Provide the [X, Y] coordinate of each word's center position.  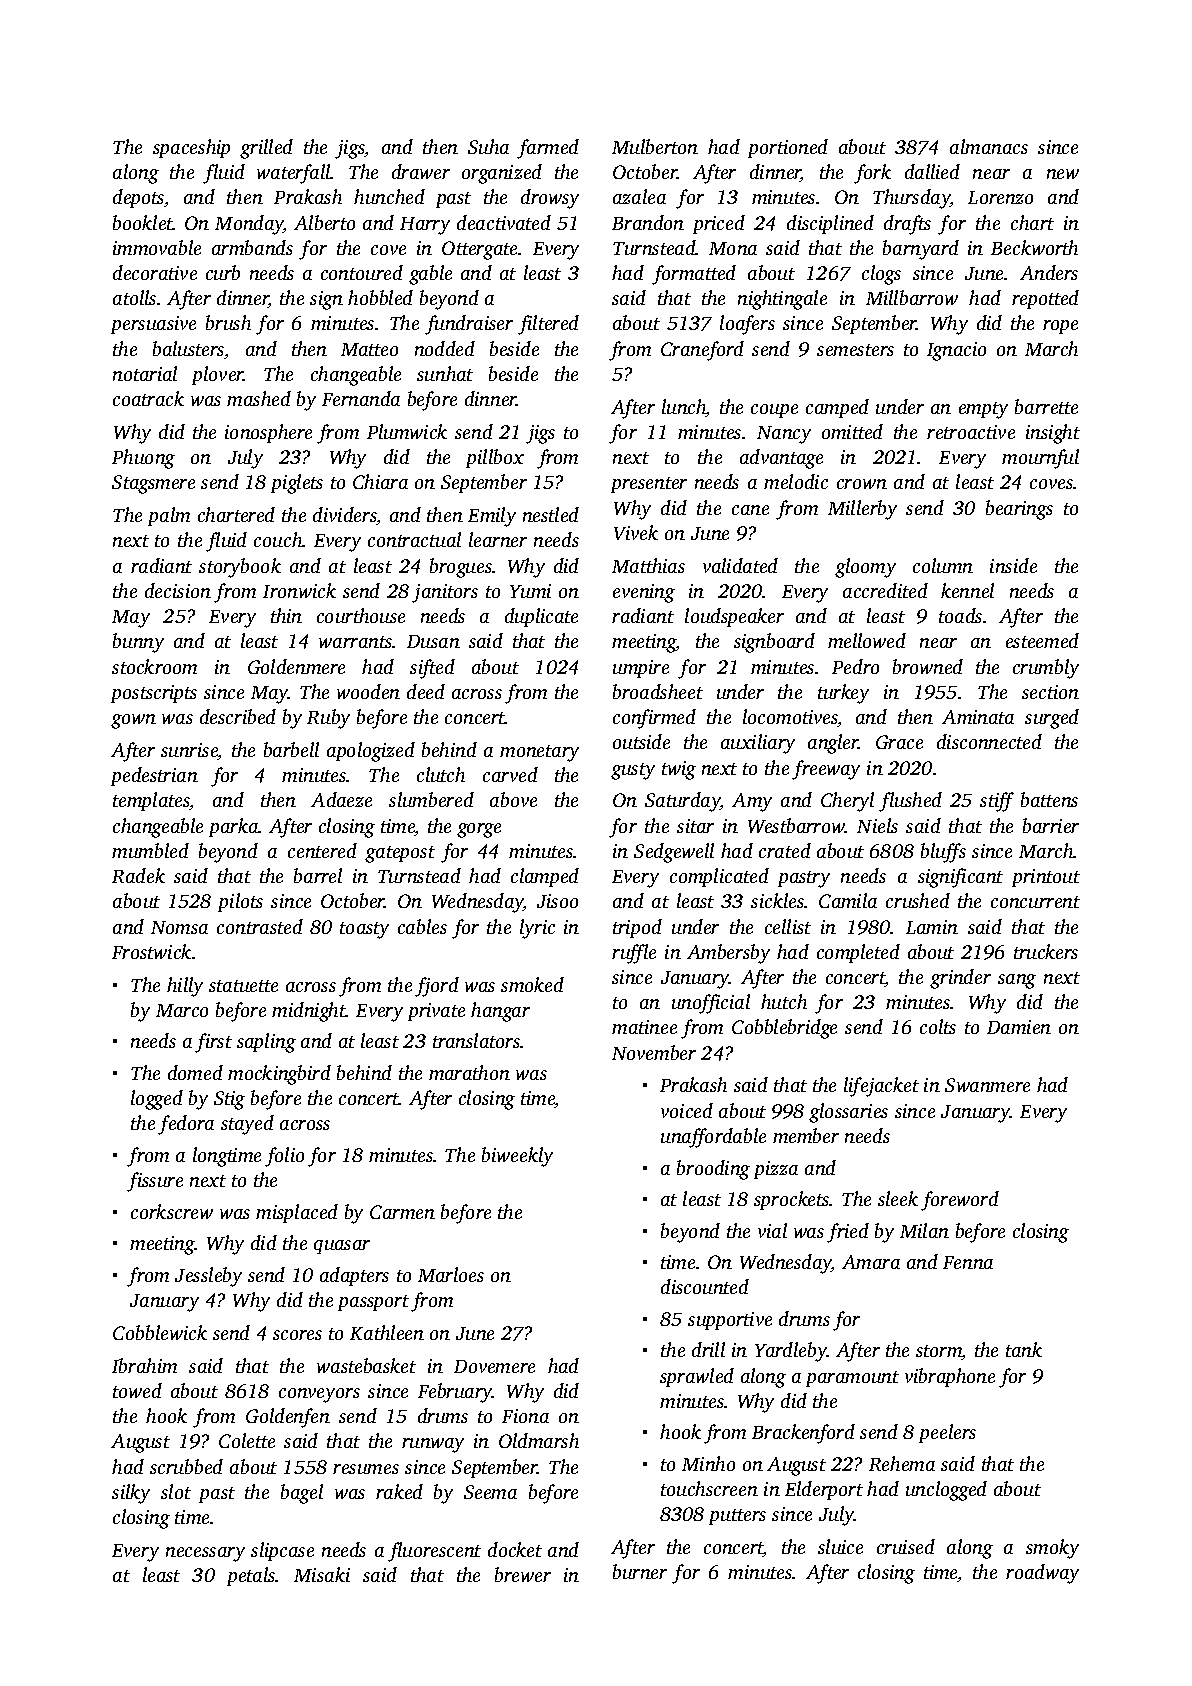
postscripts [154, 694]
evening [644, 593]
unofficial [711, 1004]
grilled [266, 149]
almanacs [989, 146]
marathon [469, 1072]
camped [837, 408]
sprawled [697, 1377]
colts [938, 1026]
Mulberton [655, 146]
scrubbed [186, 1466]
